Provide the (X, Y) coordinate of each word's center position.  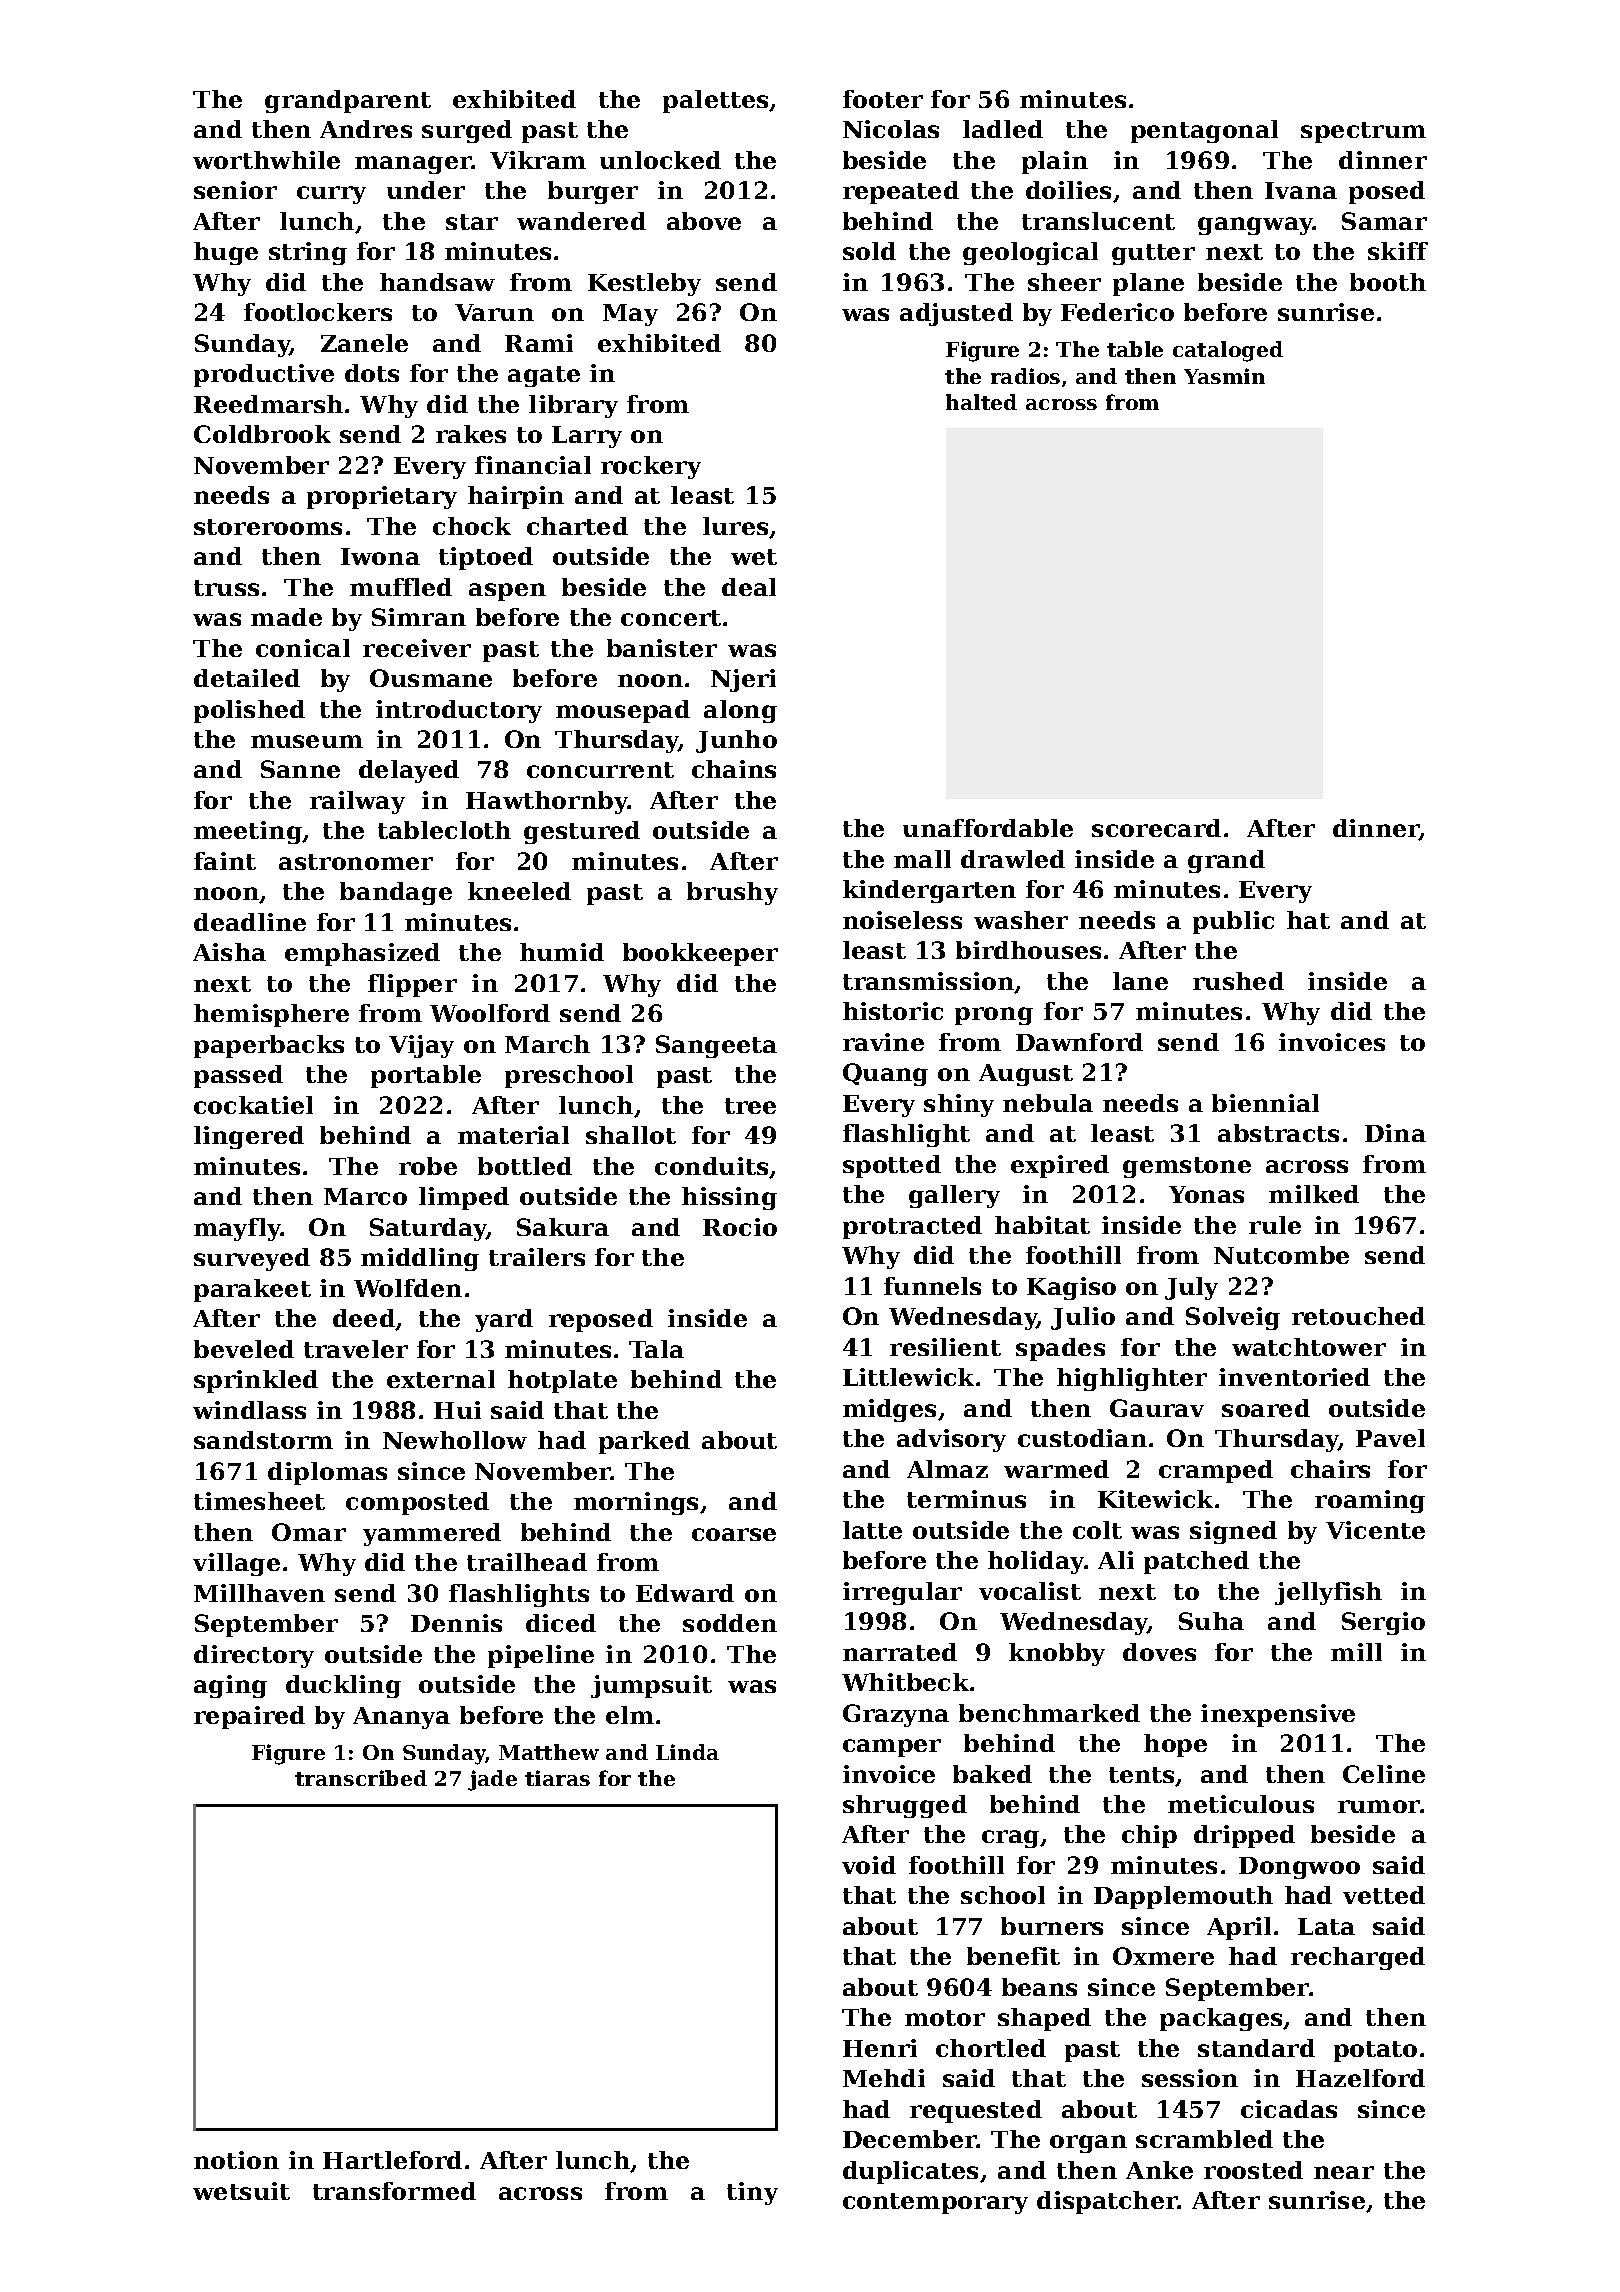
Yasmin (1224, 376)
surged (467, 131)
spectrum (1363, 132)
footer (883, 99)
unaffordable (988, 828)
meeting (248, 832)
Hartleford (392, 2160)
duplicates (910, 2172)
